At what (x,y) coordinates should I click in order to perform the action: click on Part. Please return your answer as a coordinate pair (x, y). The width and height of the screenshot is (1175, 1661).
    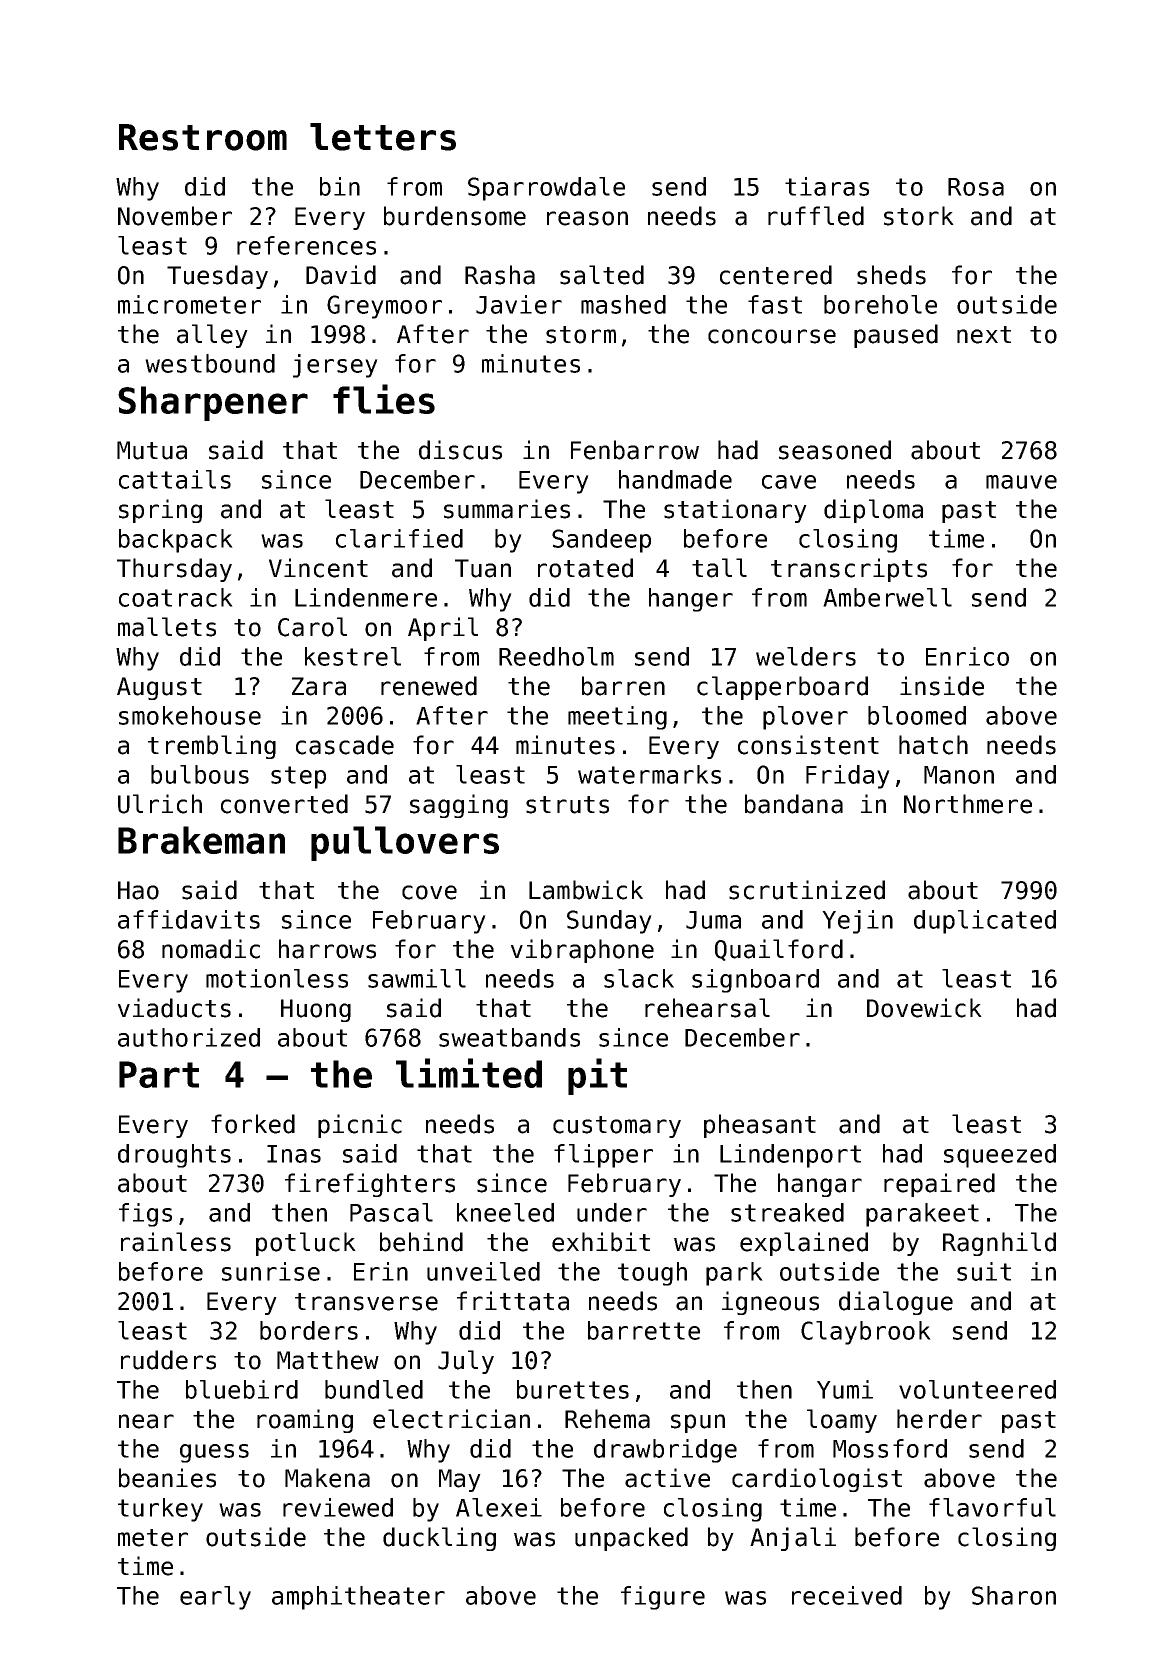
    Looking at the image, I should click on (159, 1074).
